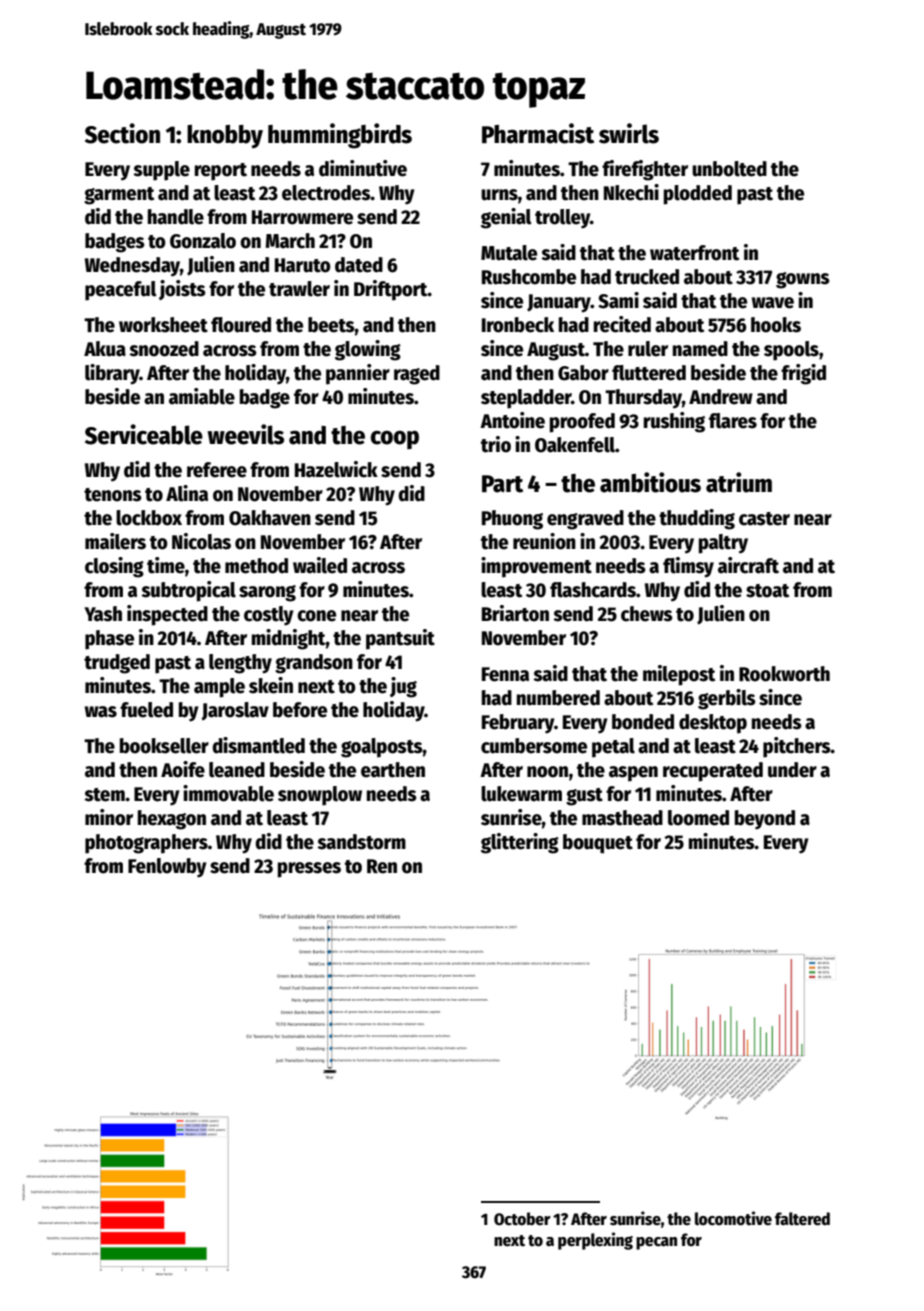 The height and width of the document is (1311, 924). What do you see at coordinates (518, 325) in the document?
I see `Ironbeck` at bounding box center [518, 325].
